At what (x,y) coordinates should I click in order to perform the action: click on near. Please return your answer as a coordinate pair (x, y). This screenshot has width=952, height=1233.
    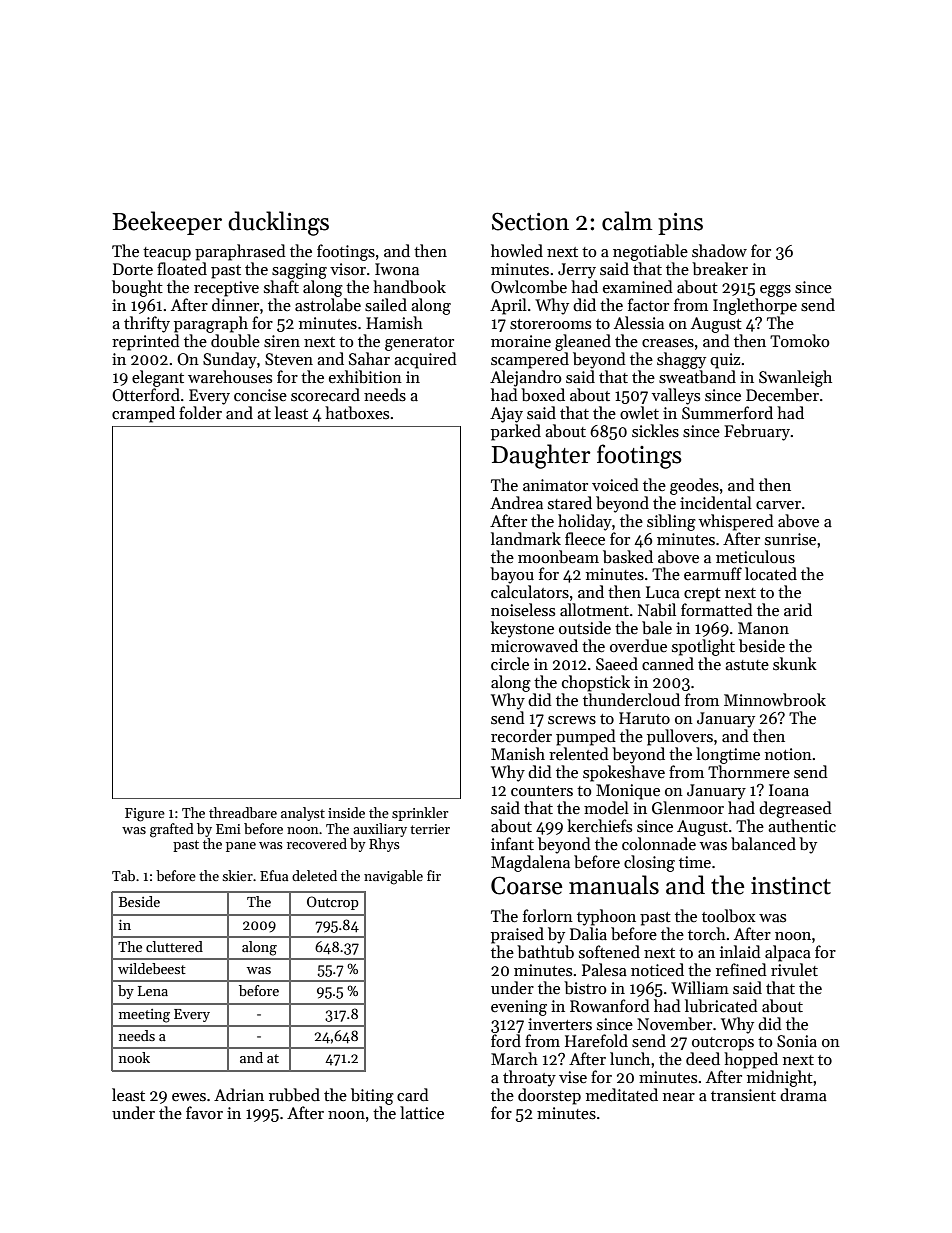
    Looking at the image, I should click on (679, 1097).
